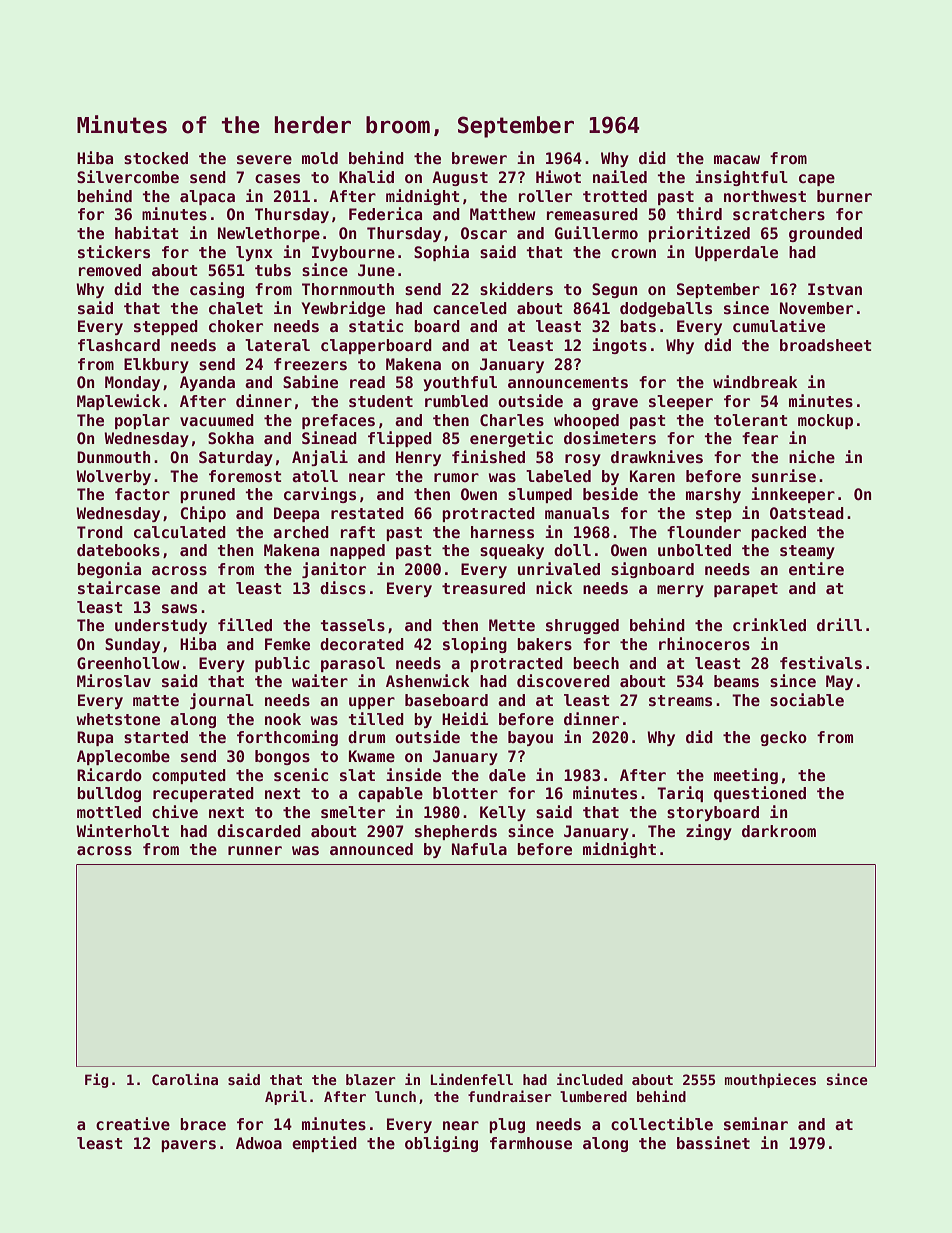 The image size is (952, 1233). What do you see at coordinates (825, 421) in the screenshot?
I see `mockup` at bounding box center [825, 421].
